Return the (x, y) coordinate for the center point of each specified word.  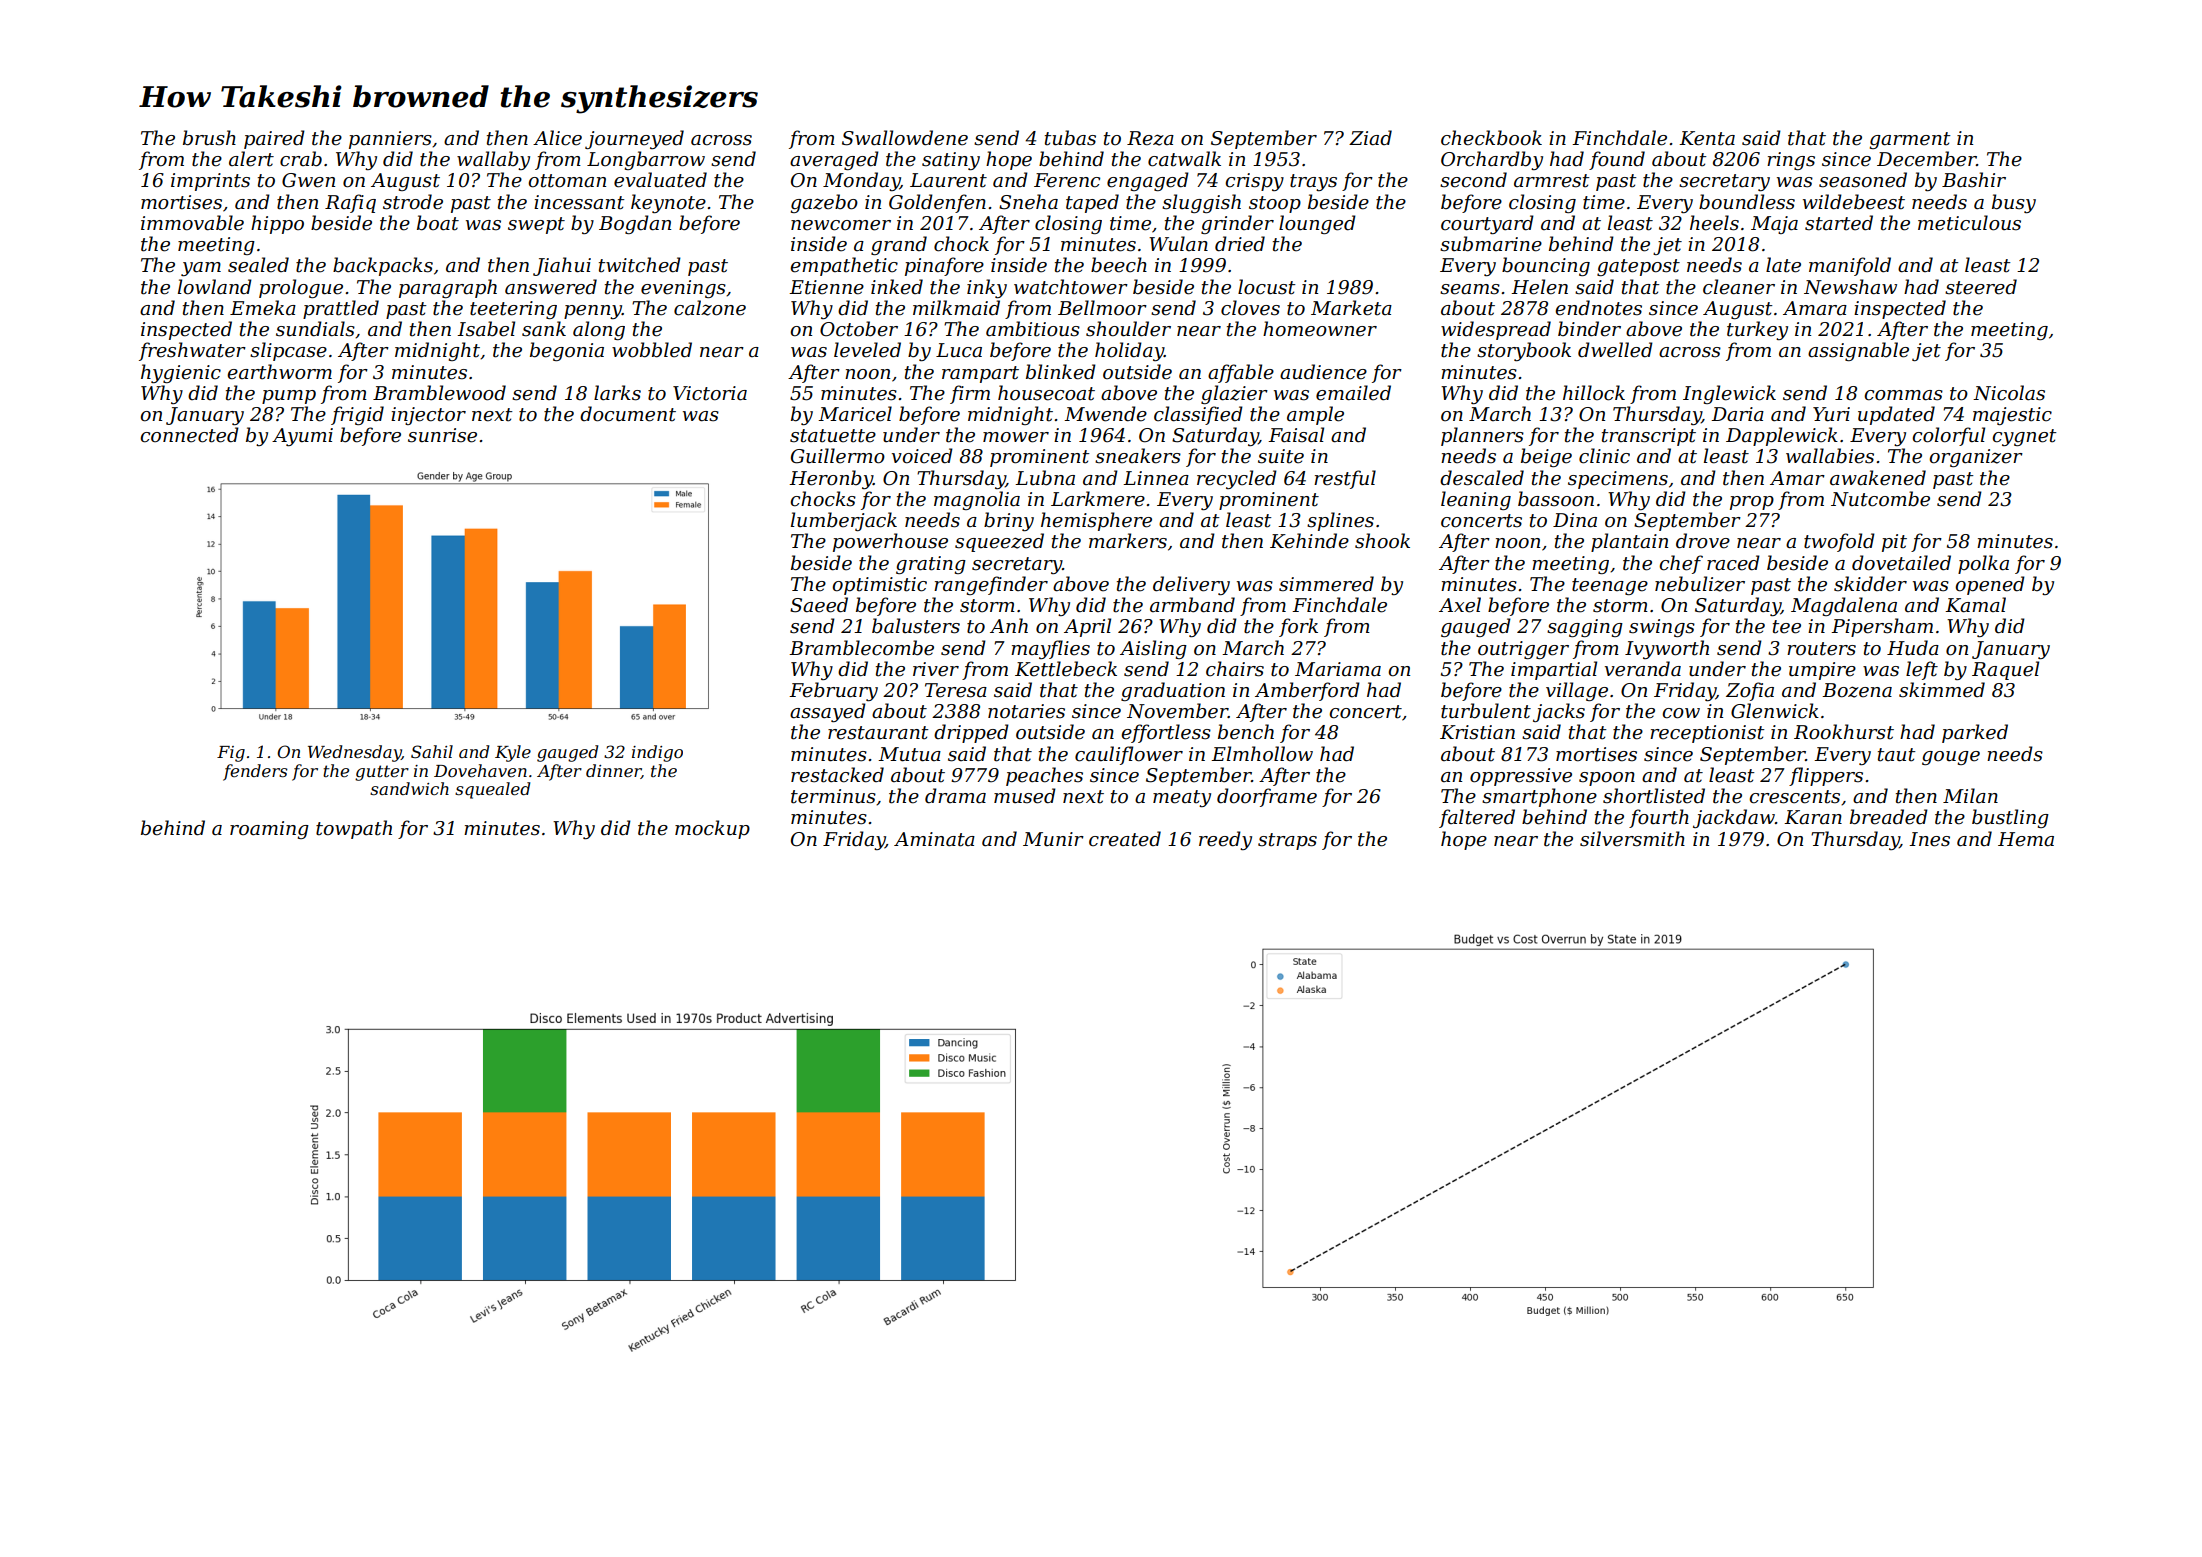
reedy (1225, 840)
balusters (916, 626)
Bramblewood (439, 393)
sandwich (409, 788)
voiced (922, 456)
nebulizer (1700, 584)
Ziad (1370, 138)
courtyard (1487, 224)
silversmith (1632, 839)
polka (1983, 564)
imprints (210, 182)
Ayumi (302, 437)
